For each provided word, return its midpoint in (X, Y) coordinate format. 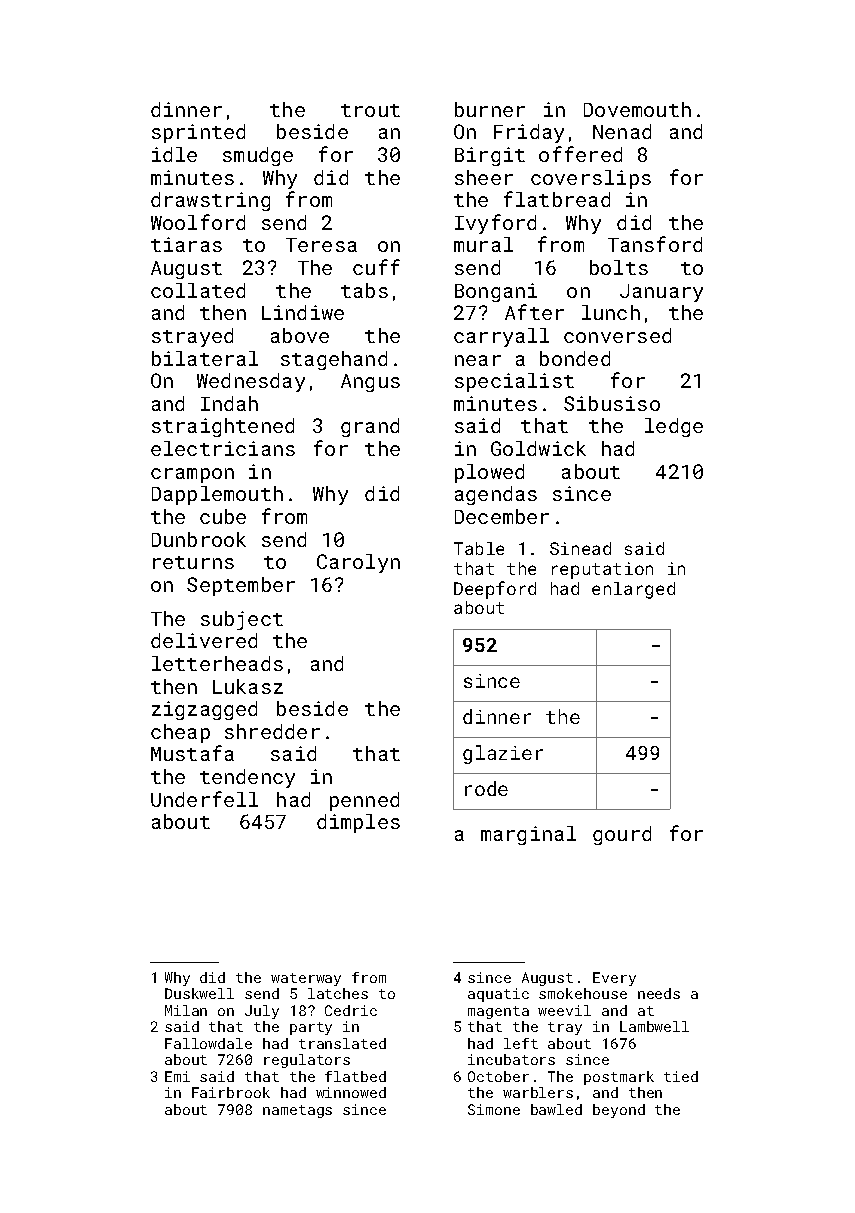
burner (490, 109)
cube (223, 516)
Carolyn (358, 563)
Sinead (580, 548)
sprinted (198, 133)
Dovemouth (637, 109)
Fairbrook (231, 1092)
